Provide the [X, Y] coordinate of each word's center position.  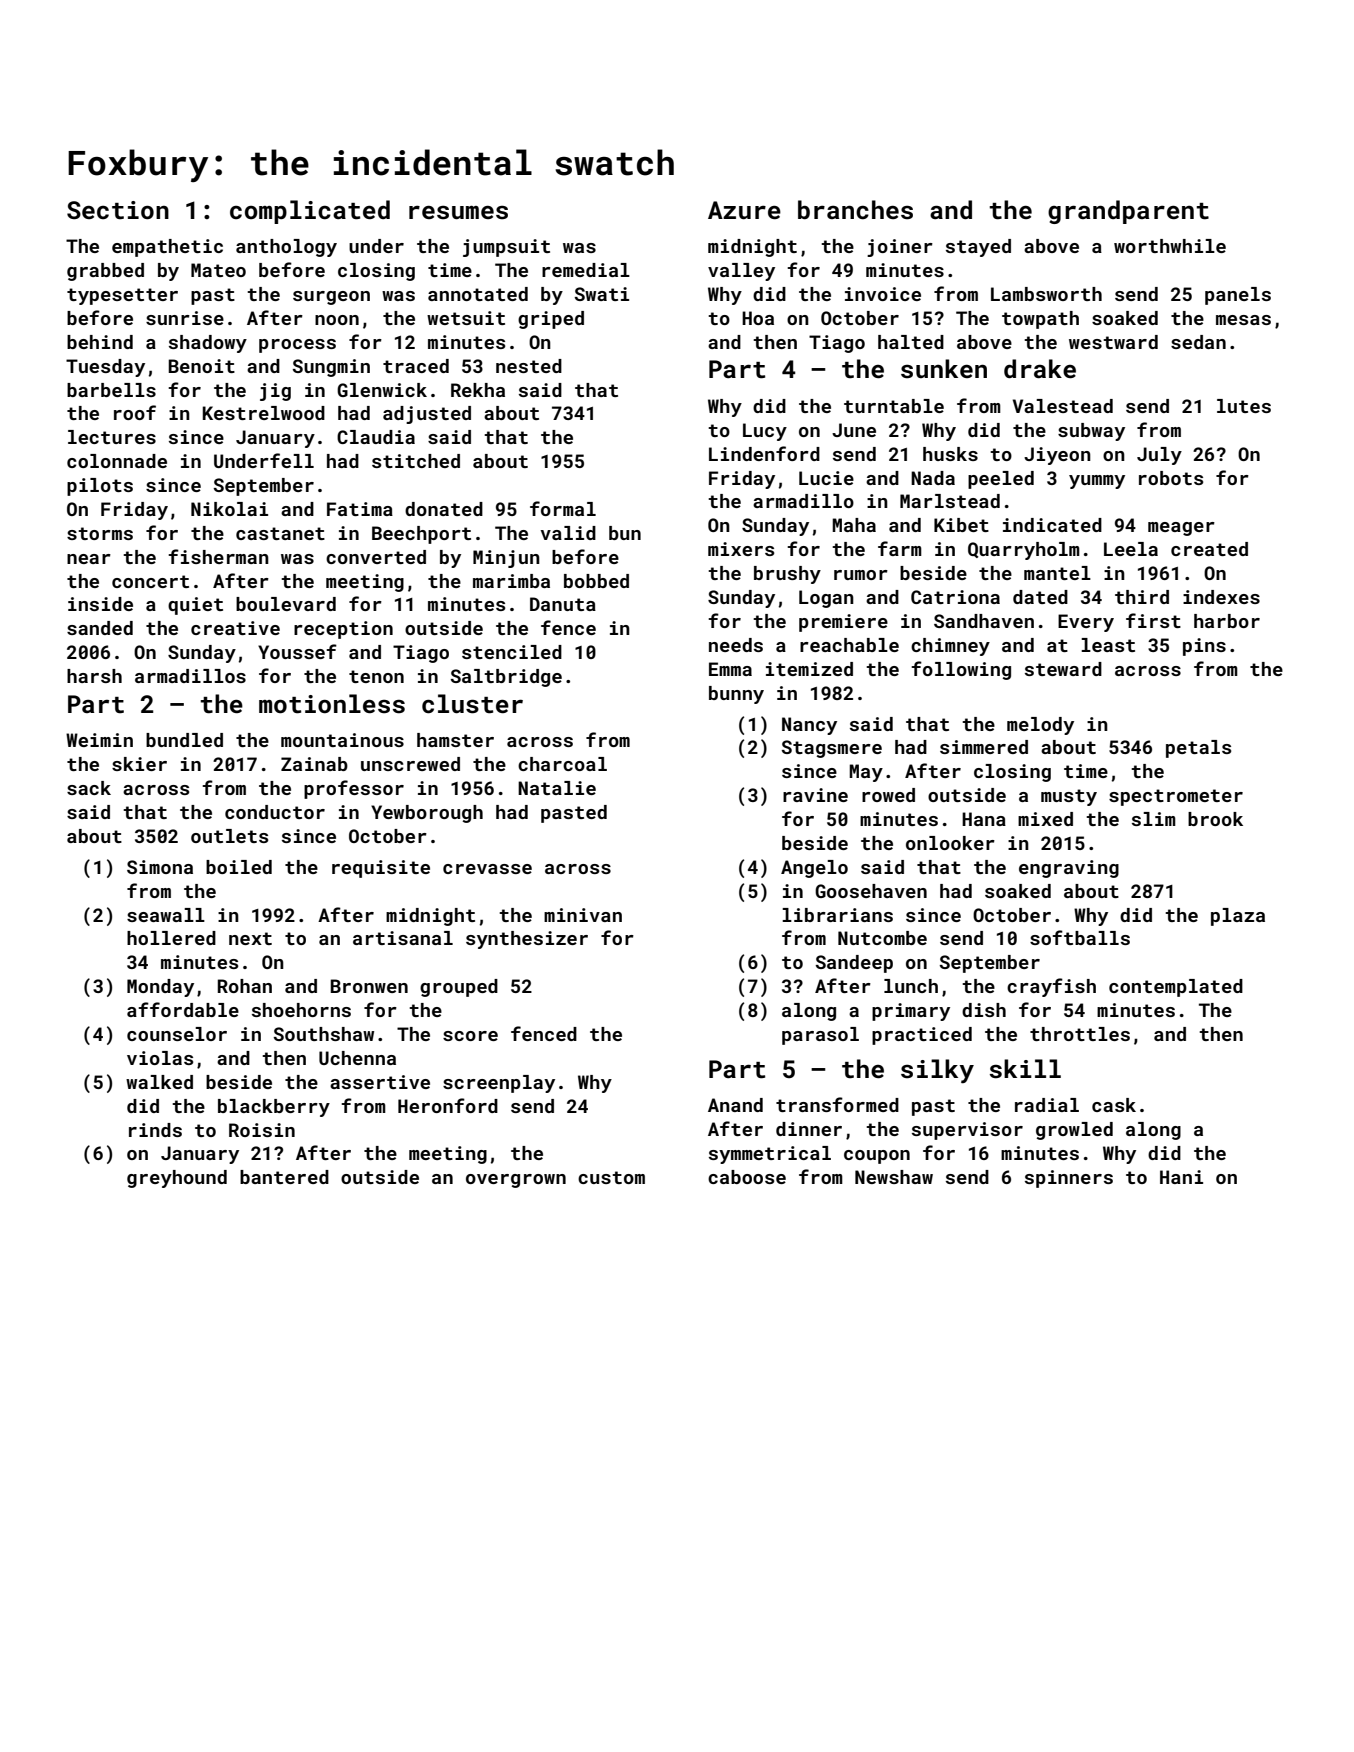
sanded [100, 628]
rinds [155, 1130]
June [854, 430]
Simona [160, 867]
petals [1198, 749]
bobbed [596, 581]
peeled [1001, 480]
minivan [583, 915]
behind [100, 342]
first [1153, 620]
